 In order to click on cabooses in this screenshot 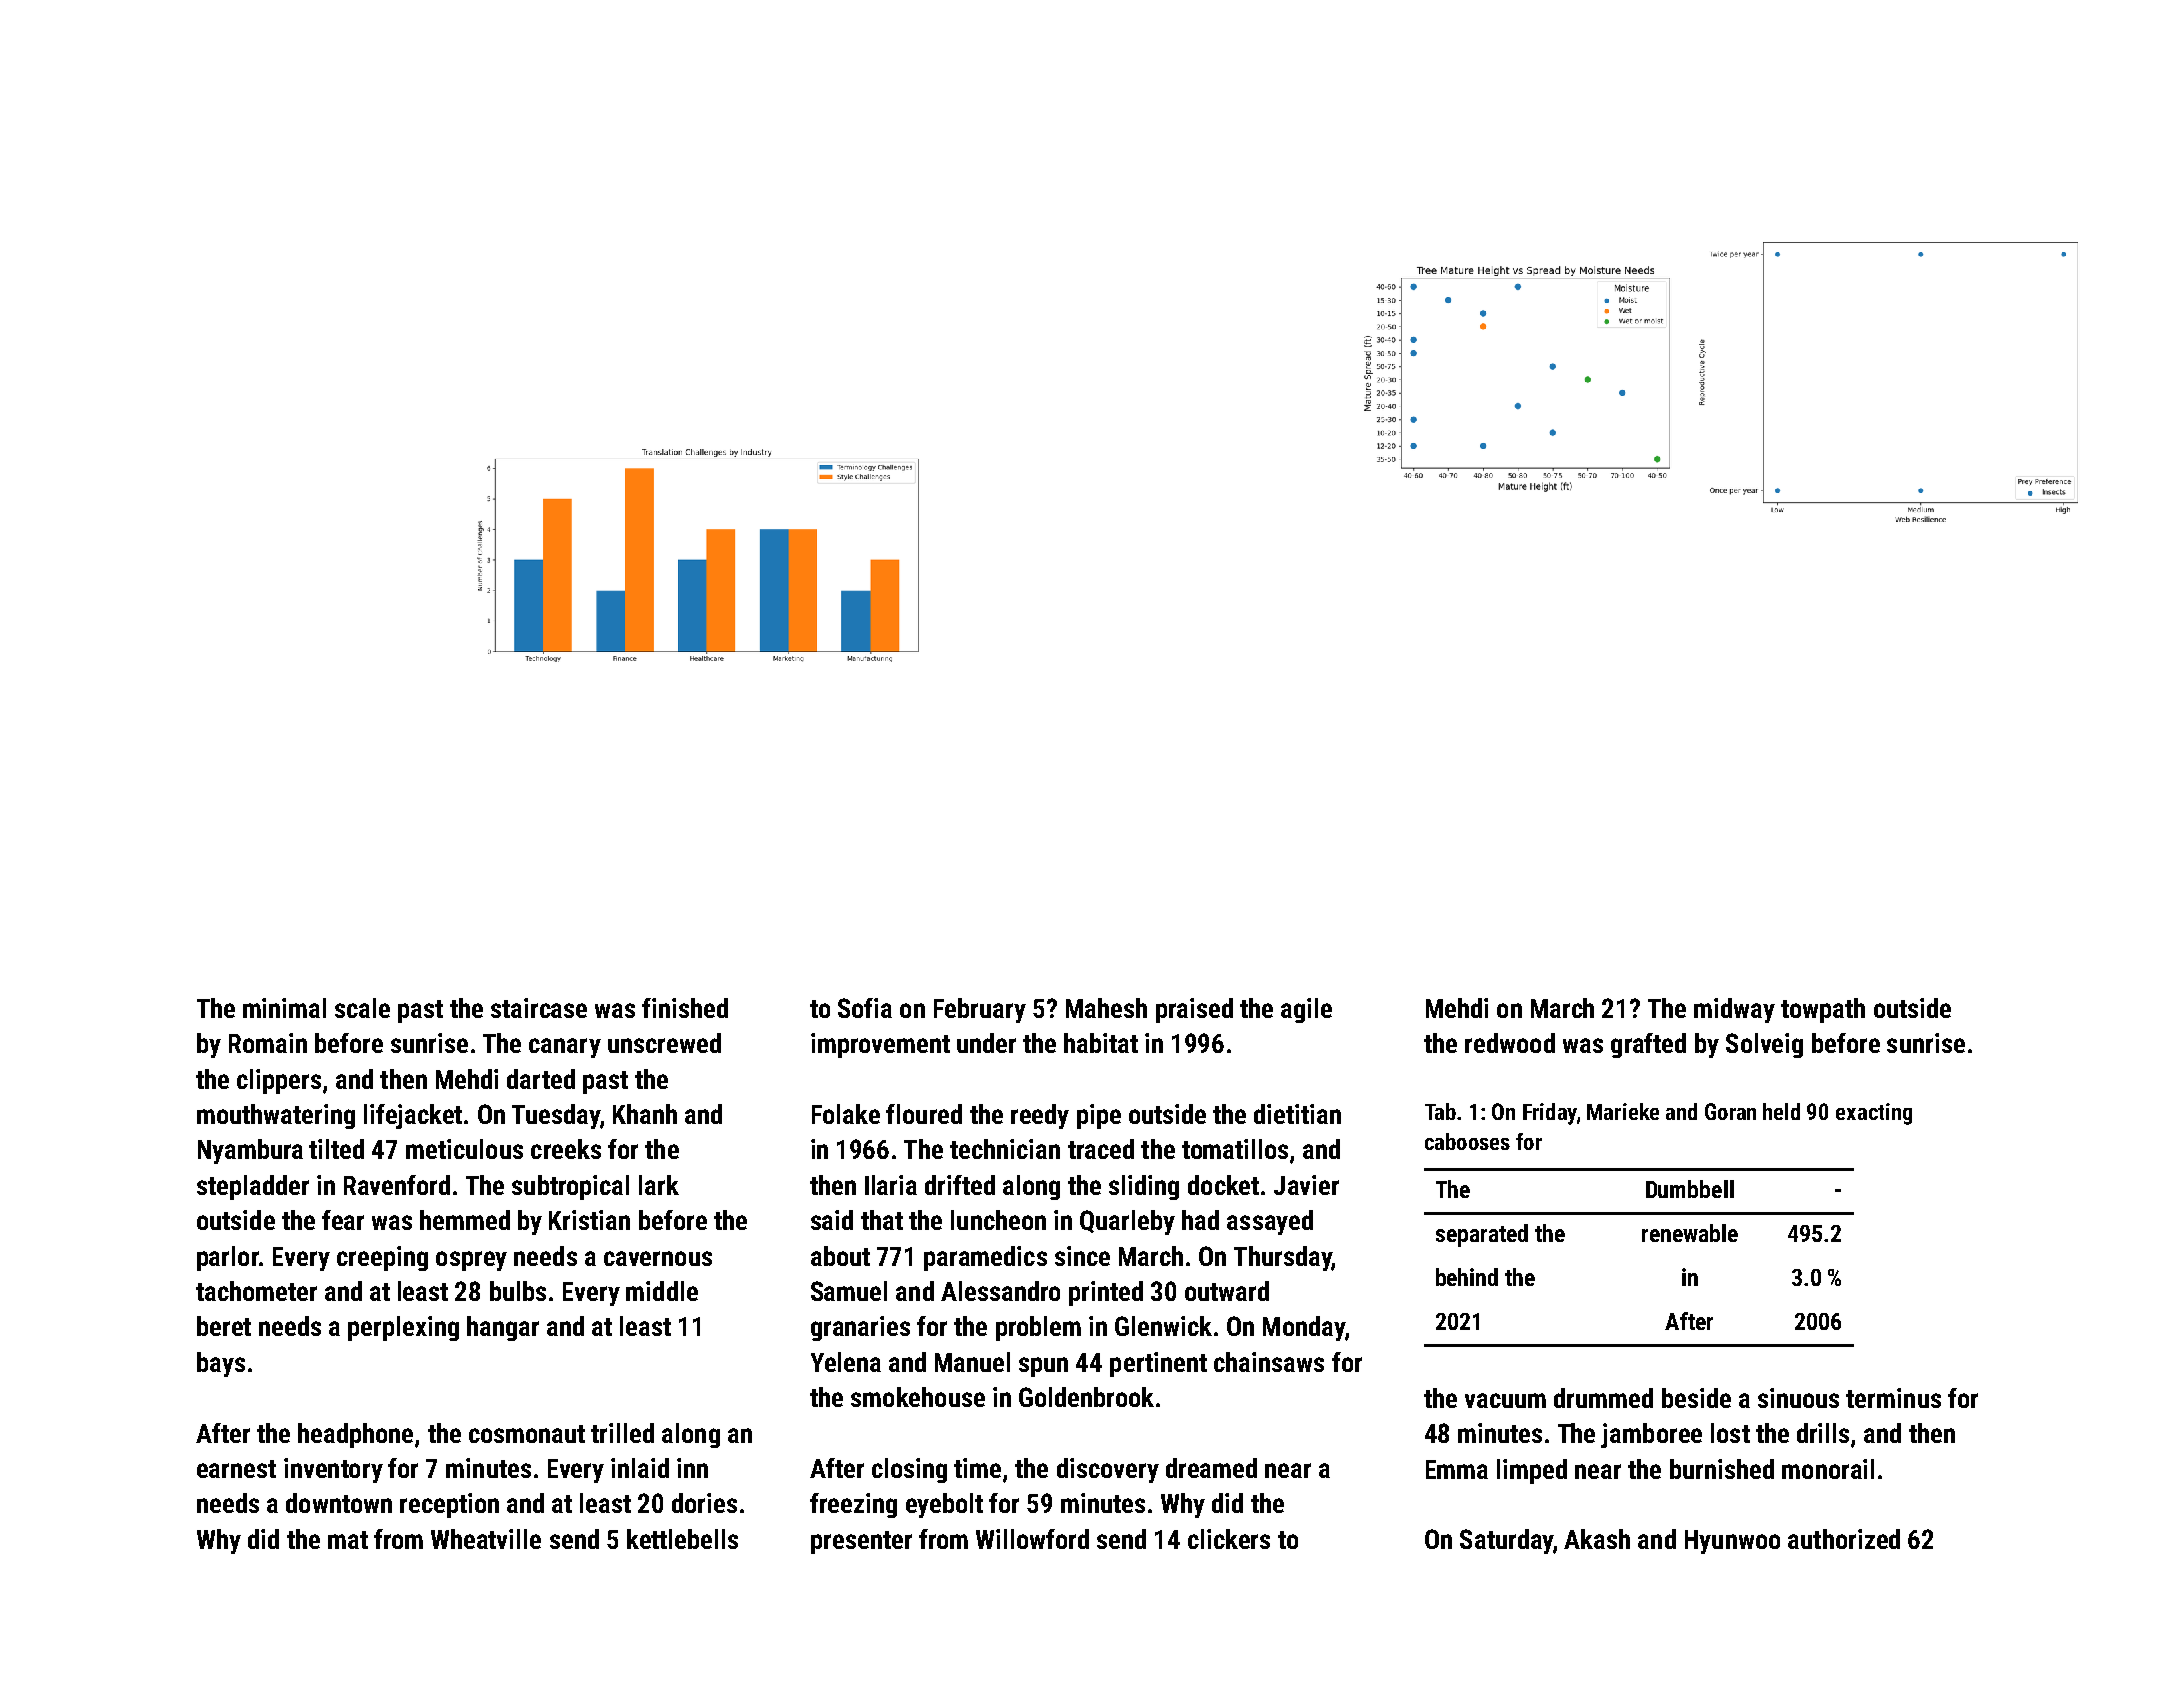, I will do `click(1467, 1141)`.
